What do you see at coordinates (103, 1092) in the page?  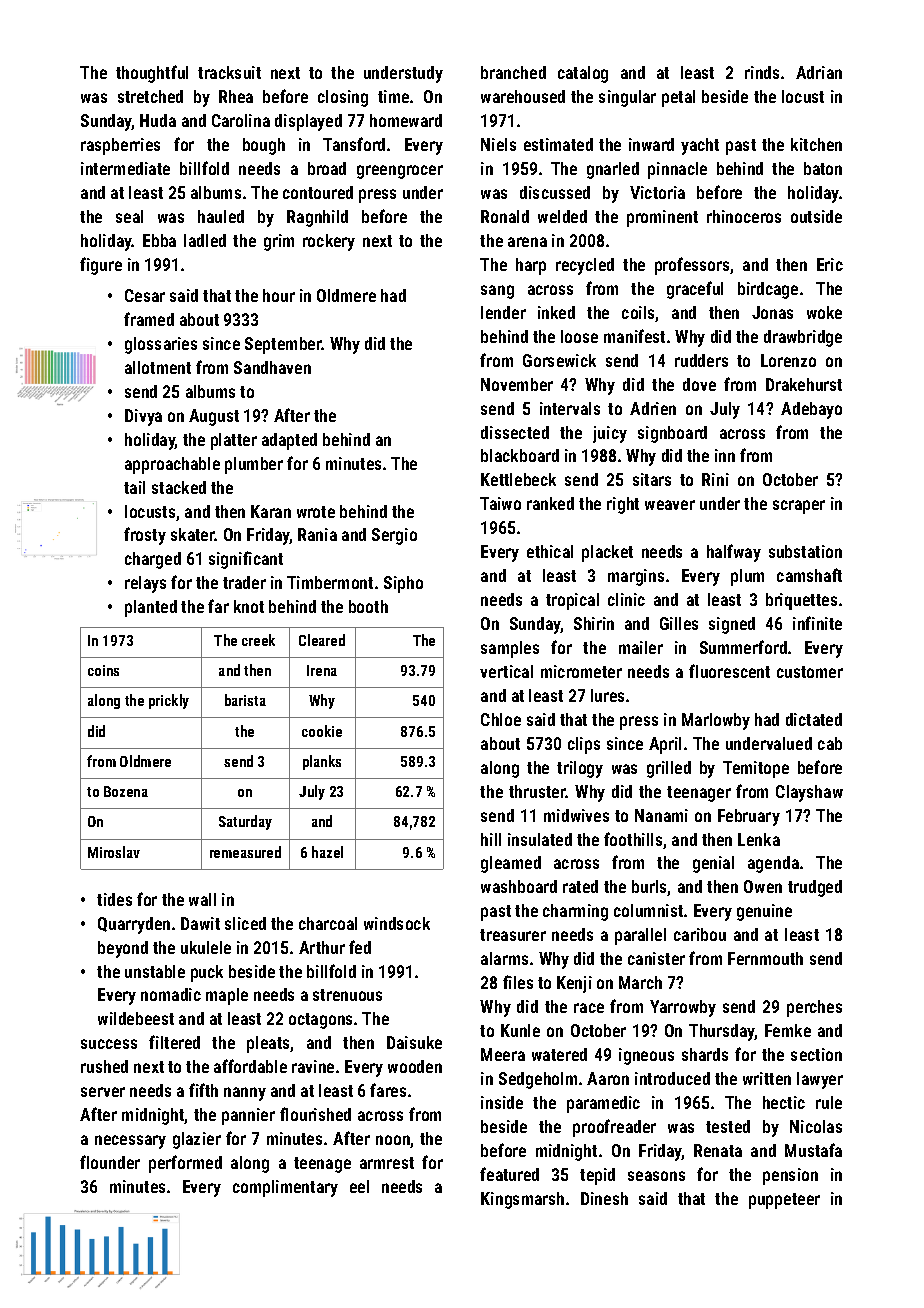 I see `server` at bounding box center [103, 1092].
